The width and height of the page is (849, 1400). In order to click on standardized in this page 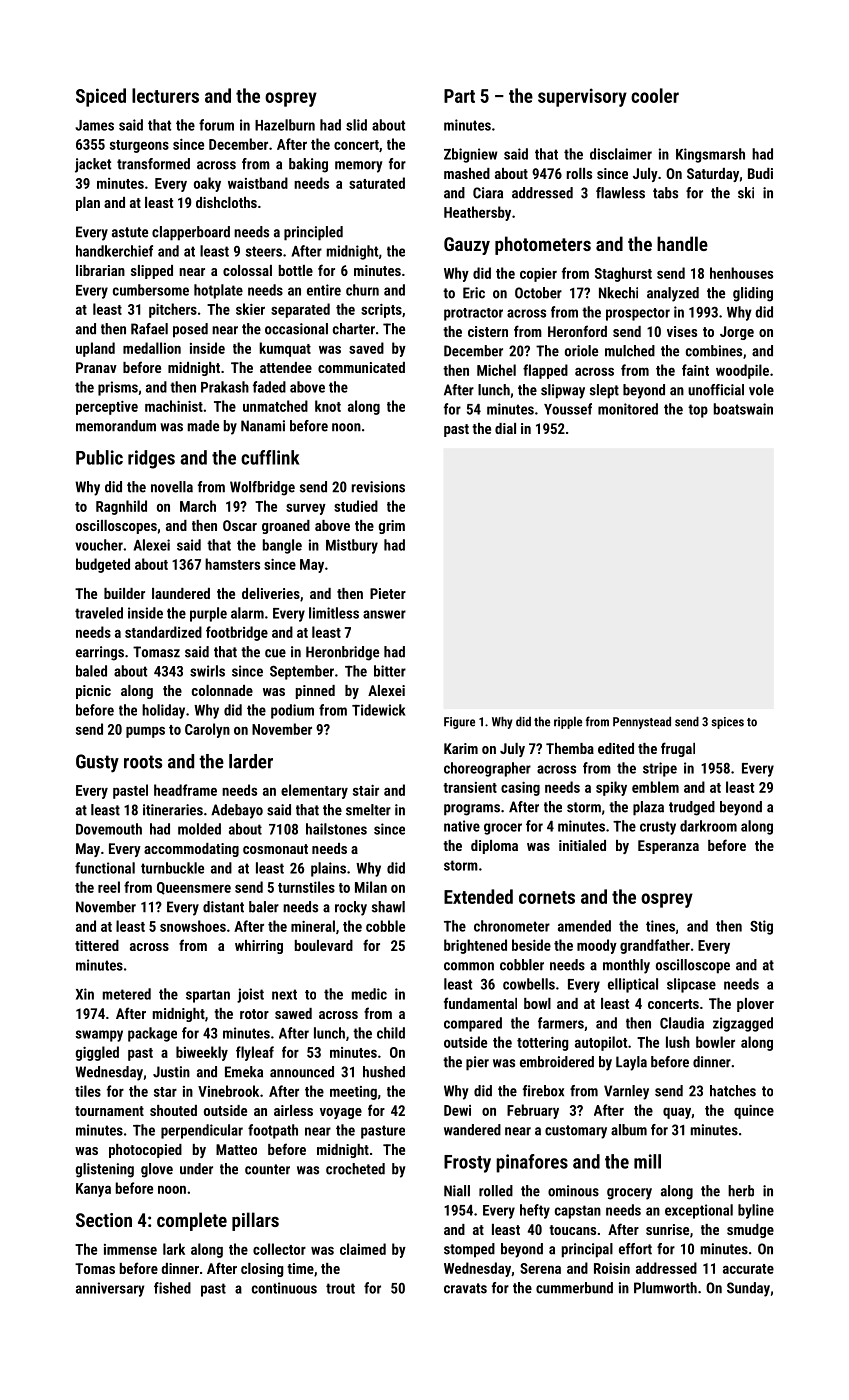, I will do `click(163, 632)`.
